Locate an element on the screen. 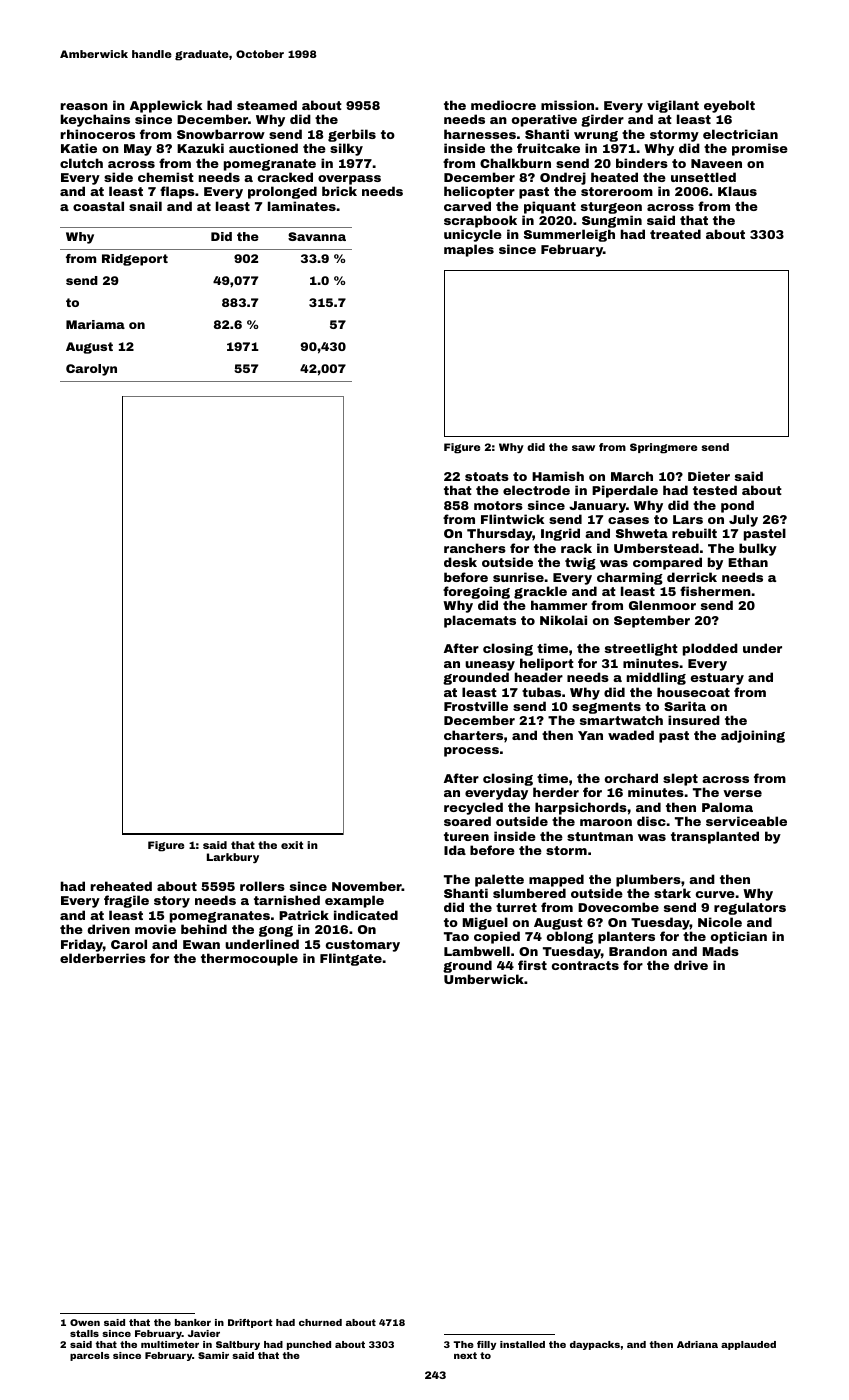  transplanted is located at coordinates (715, 837).
